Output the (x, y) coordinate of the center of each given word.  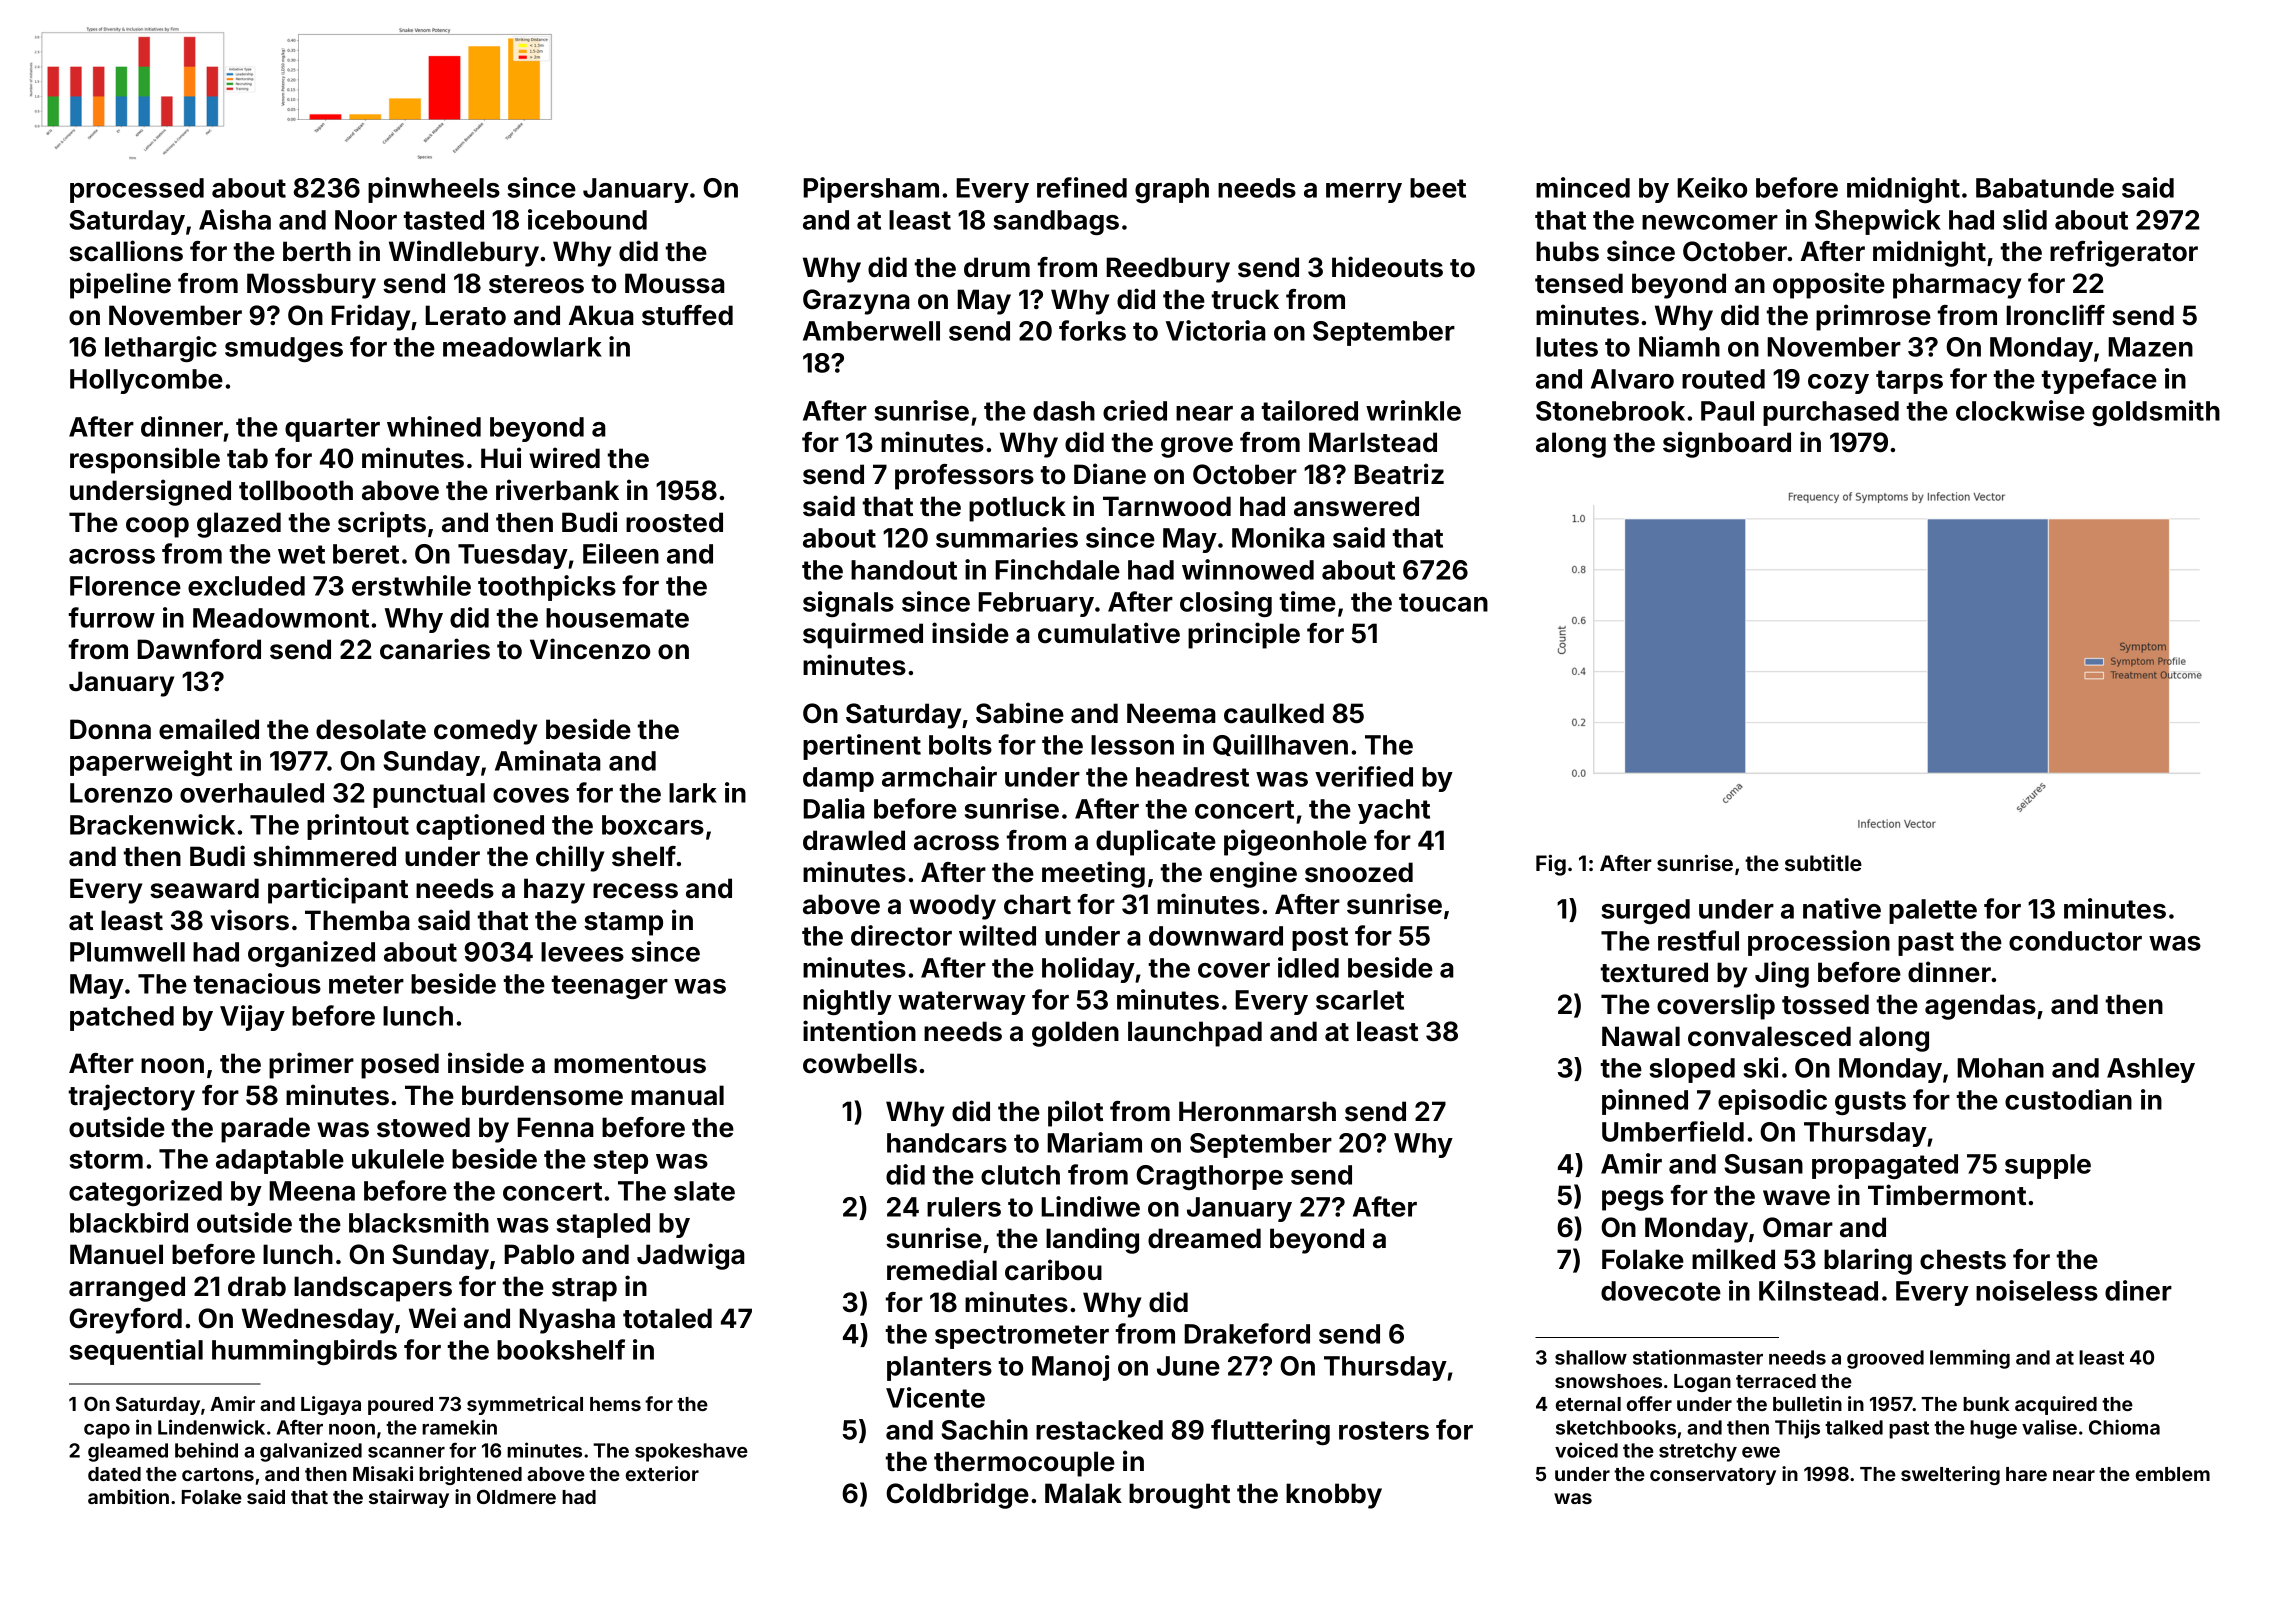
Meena (312, 1191)
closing (1226, 604)
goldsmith (2156, 413)
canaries (435, 649)
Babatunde (2045, 188)
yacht (1394, 811)
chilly (570, 858)
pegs (1633, 1200)
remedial (942, 1270)
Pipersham (871, 190)
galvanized (311, 1452)
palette (1933, 911)
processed (137, 190)
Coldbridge (957, 1495)
